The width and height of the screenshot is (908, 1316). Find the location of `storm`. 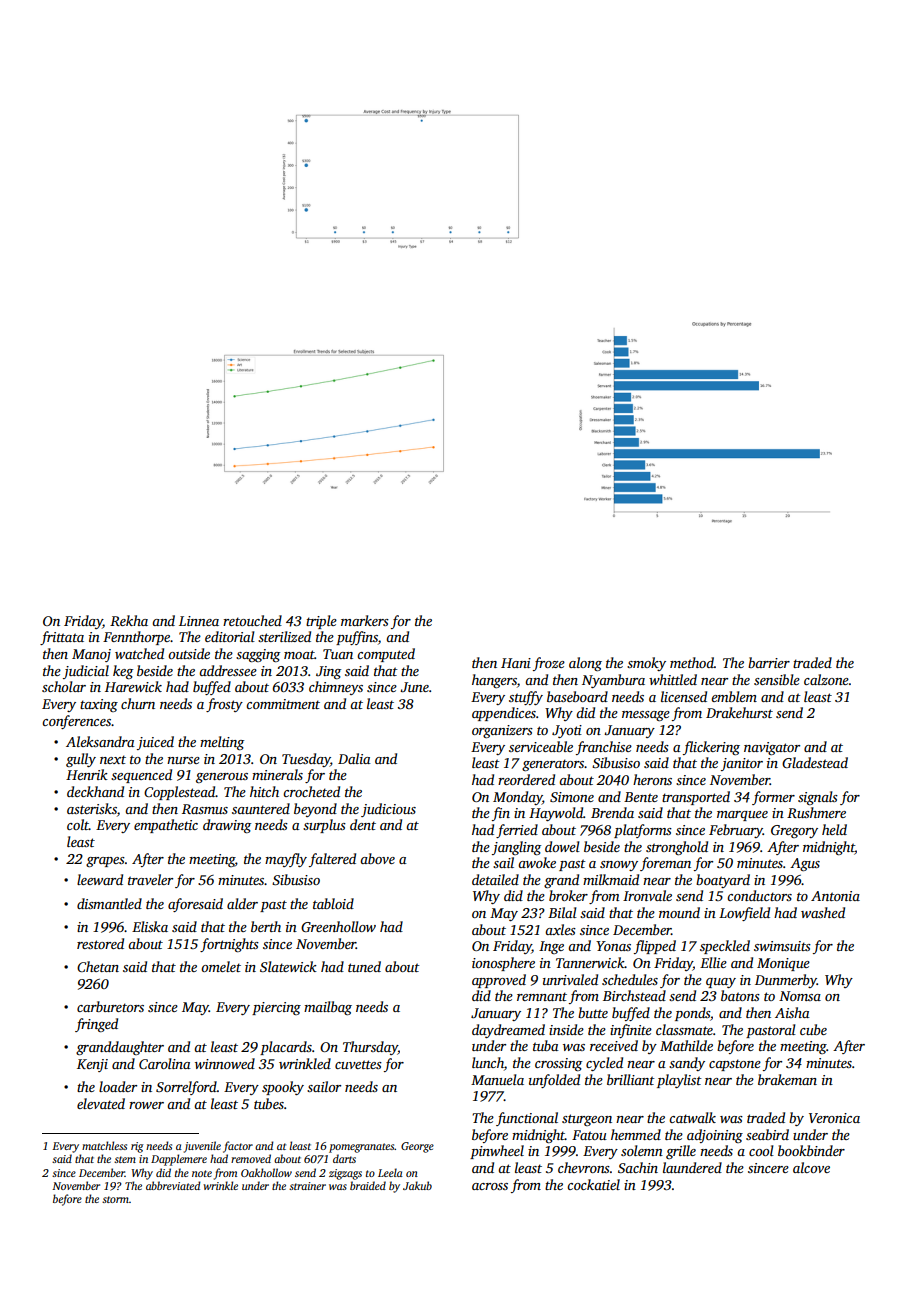

storm is located at coordinates (115, 1199).
